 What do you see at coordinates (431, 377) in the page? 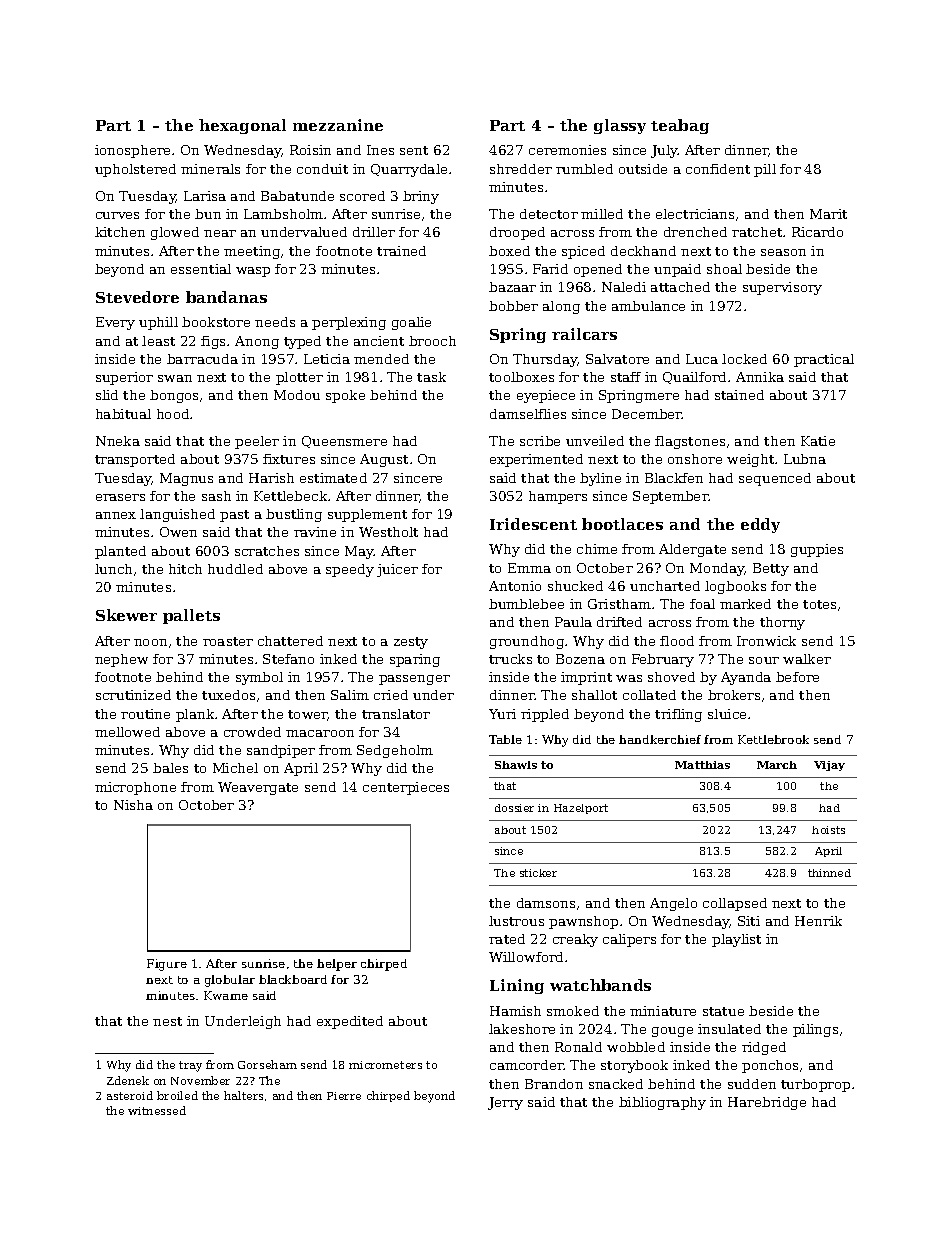
I see `task` at bounding box center [431, 377].
